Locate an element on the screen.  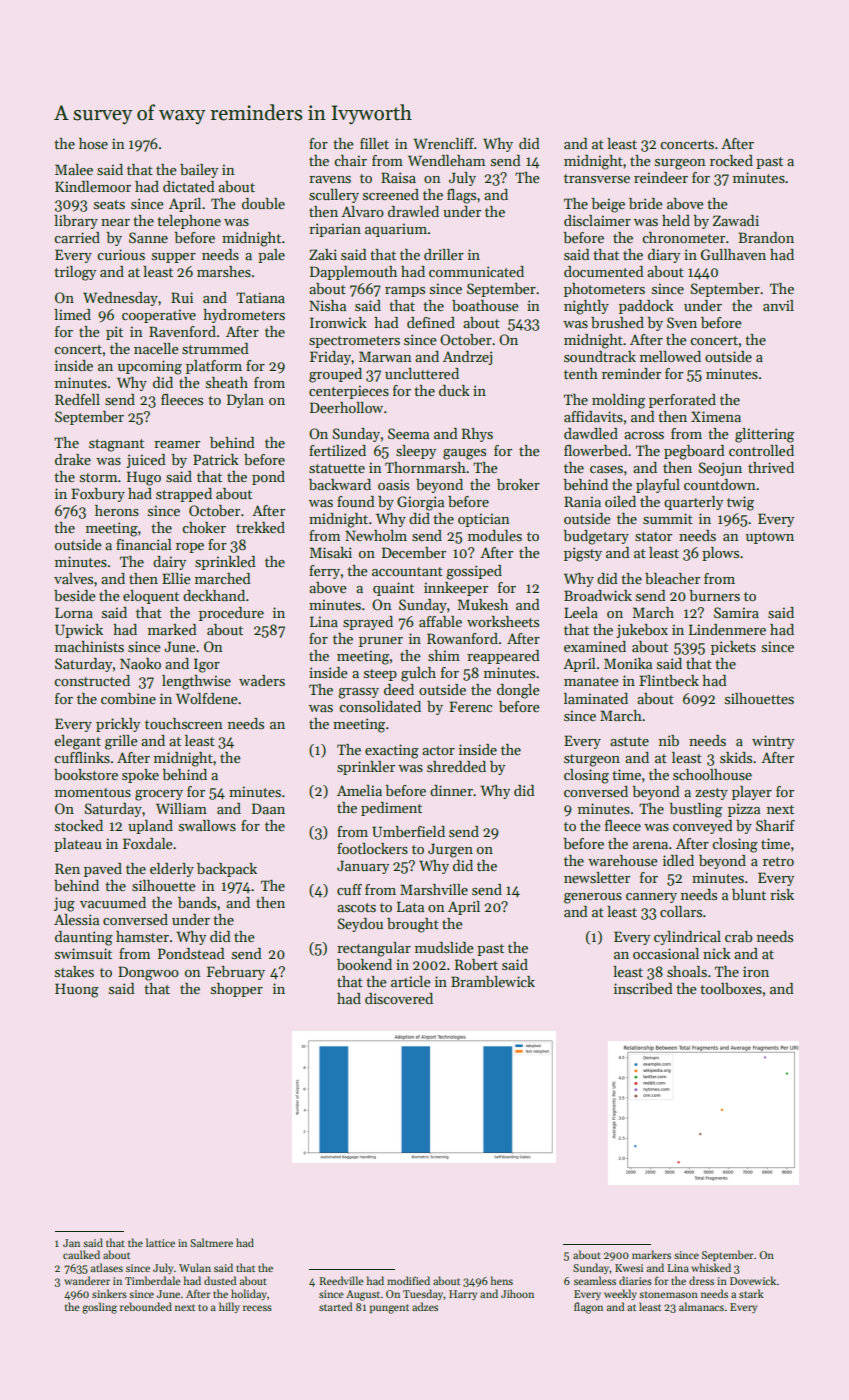
Saltmere is located at coordinates (211, 1242).
